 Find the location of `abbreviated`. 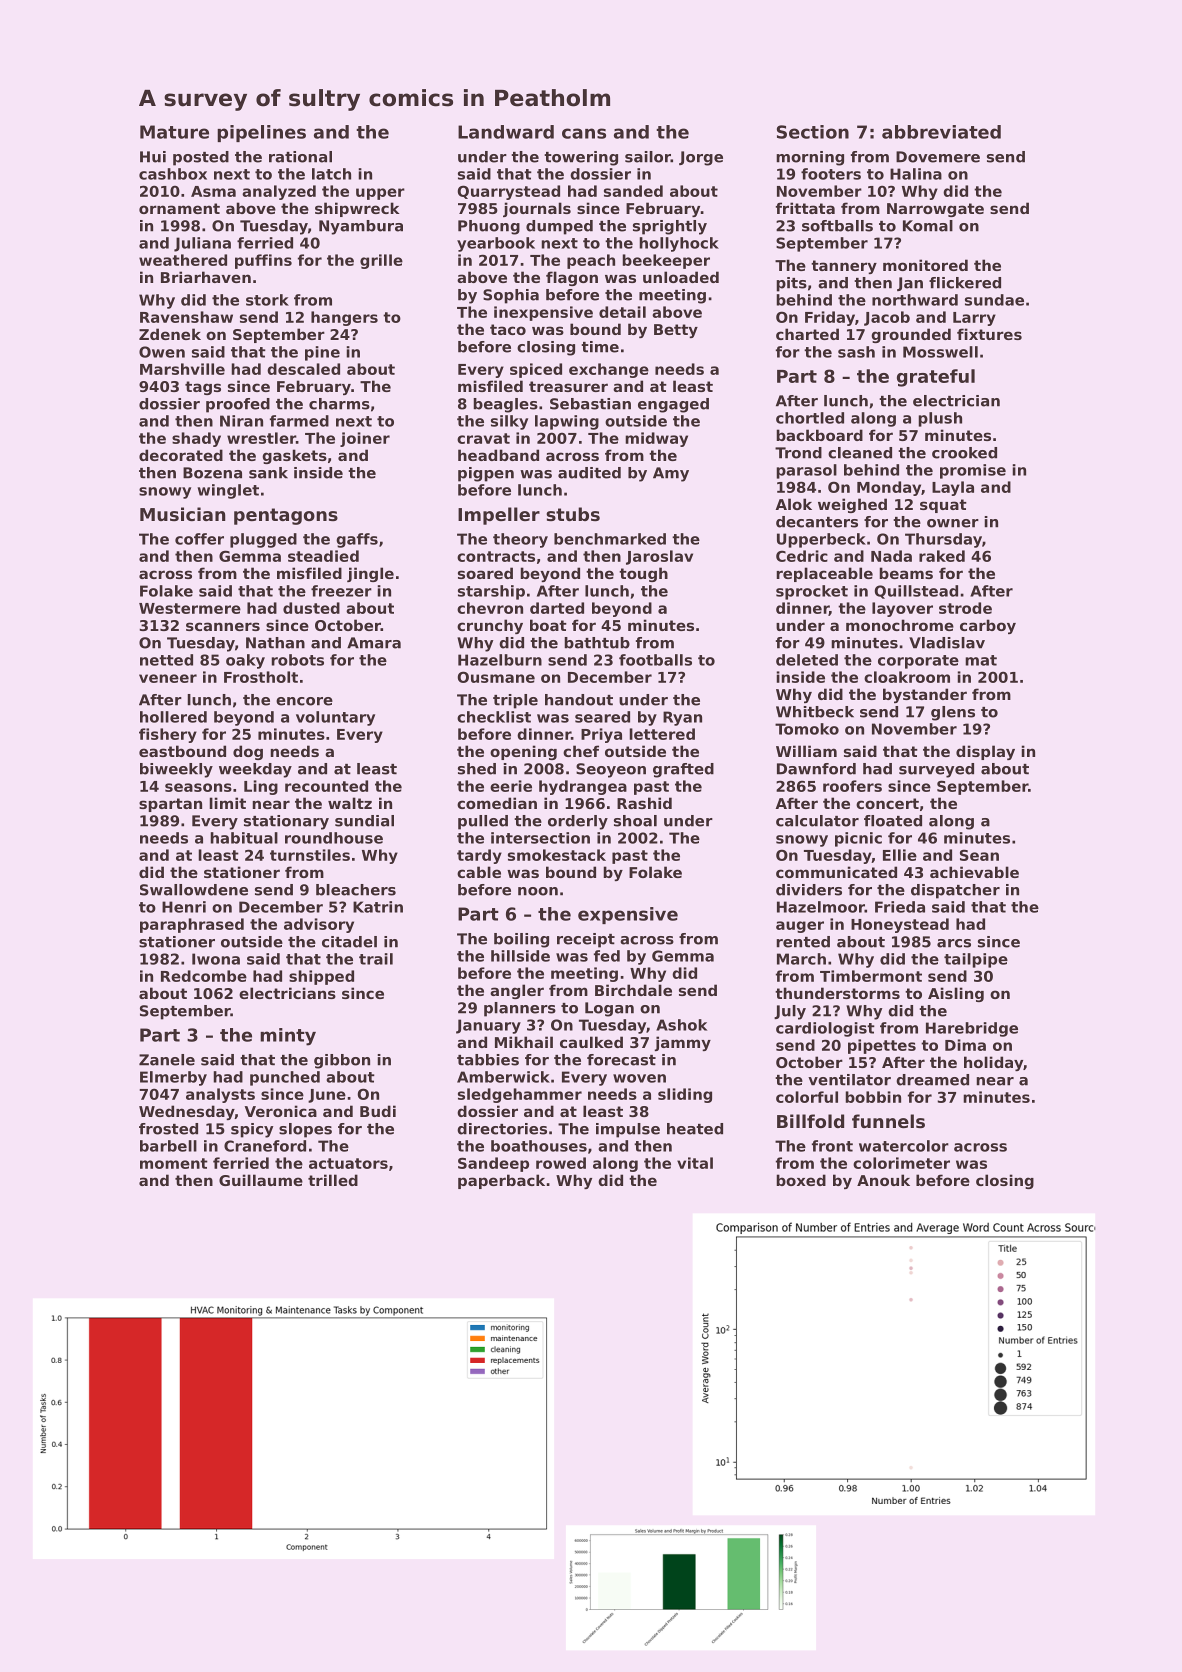

abbreviated is located at coordinates (941, 132).
